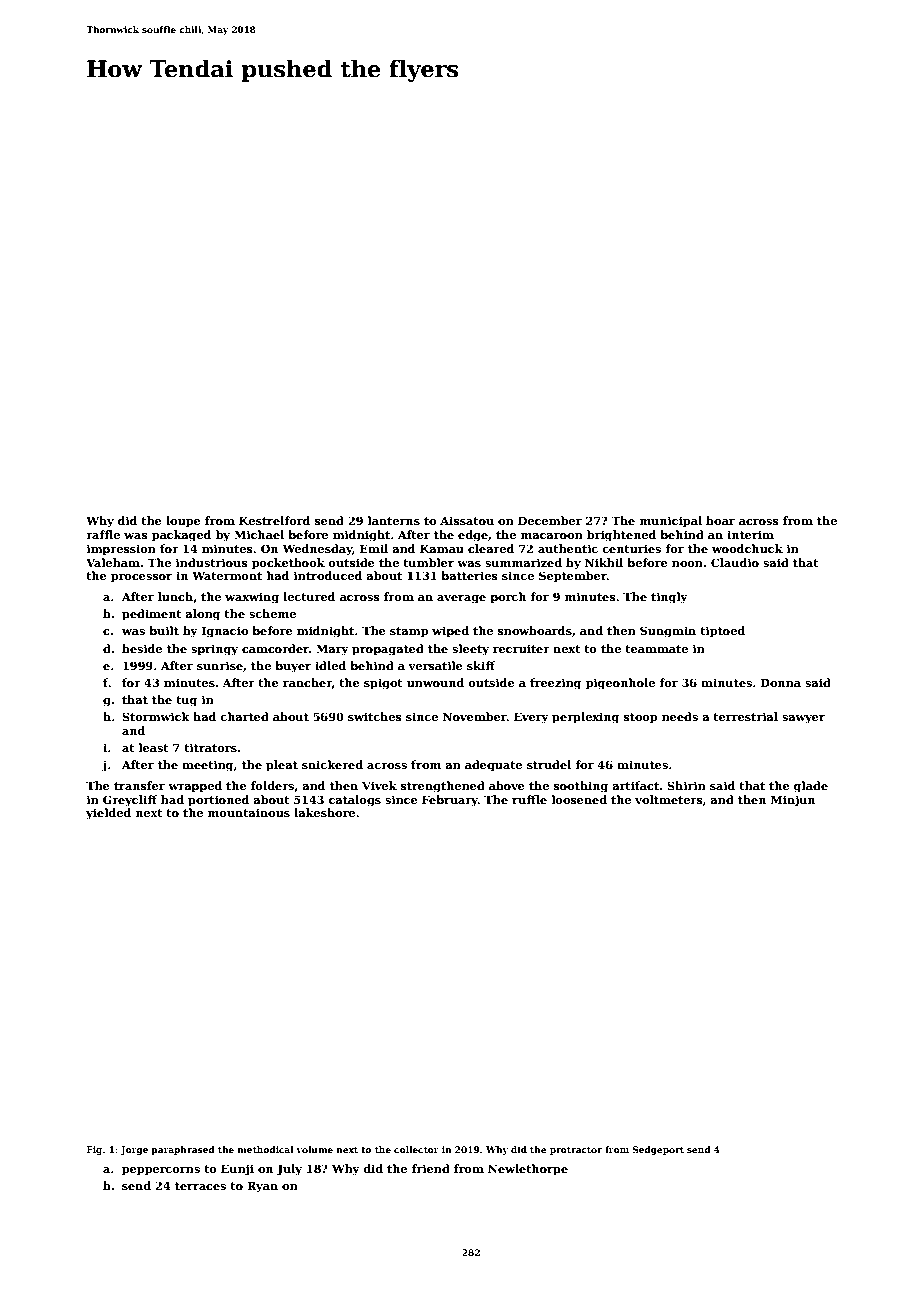 The image size is (924, 1308). What do you see at coordinates (152, 615) in the document?
I see `pediment` at bounding box center [152, 615].
